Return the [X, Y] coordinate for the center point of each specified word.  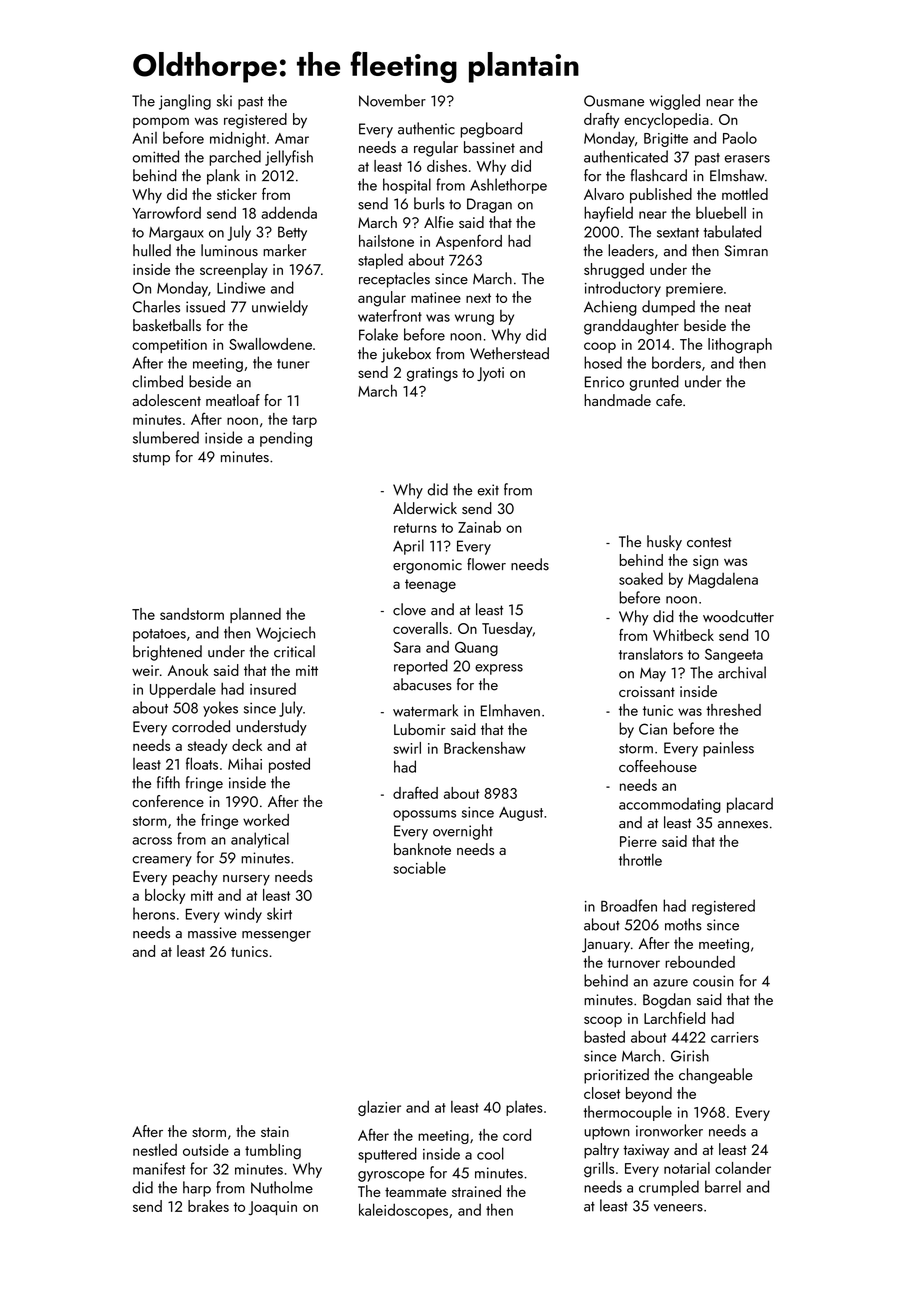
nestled [155, 1150]
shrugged [614, 271]
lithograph [740, 346]
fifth [168, 782]
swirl [407, 748]
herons [154, 913]
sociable [419, 867]
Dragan [489, 205]
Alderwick [425, 508]
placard [750, 805]
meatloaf [233, 400]
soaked [641, 579]
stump [151, 459]
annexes [743, 825]
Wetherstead [509, 353]
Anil [144, 138]
